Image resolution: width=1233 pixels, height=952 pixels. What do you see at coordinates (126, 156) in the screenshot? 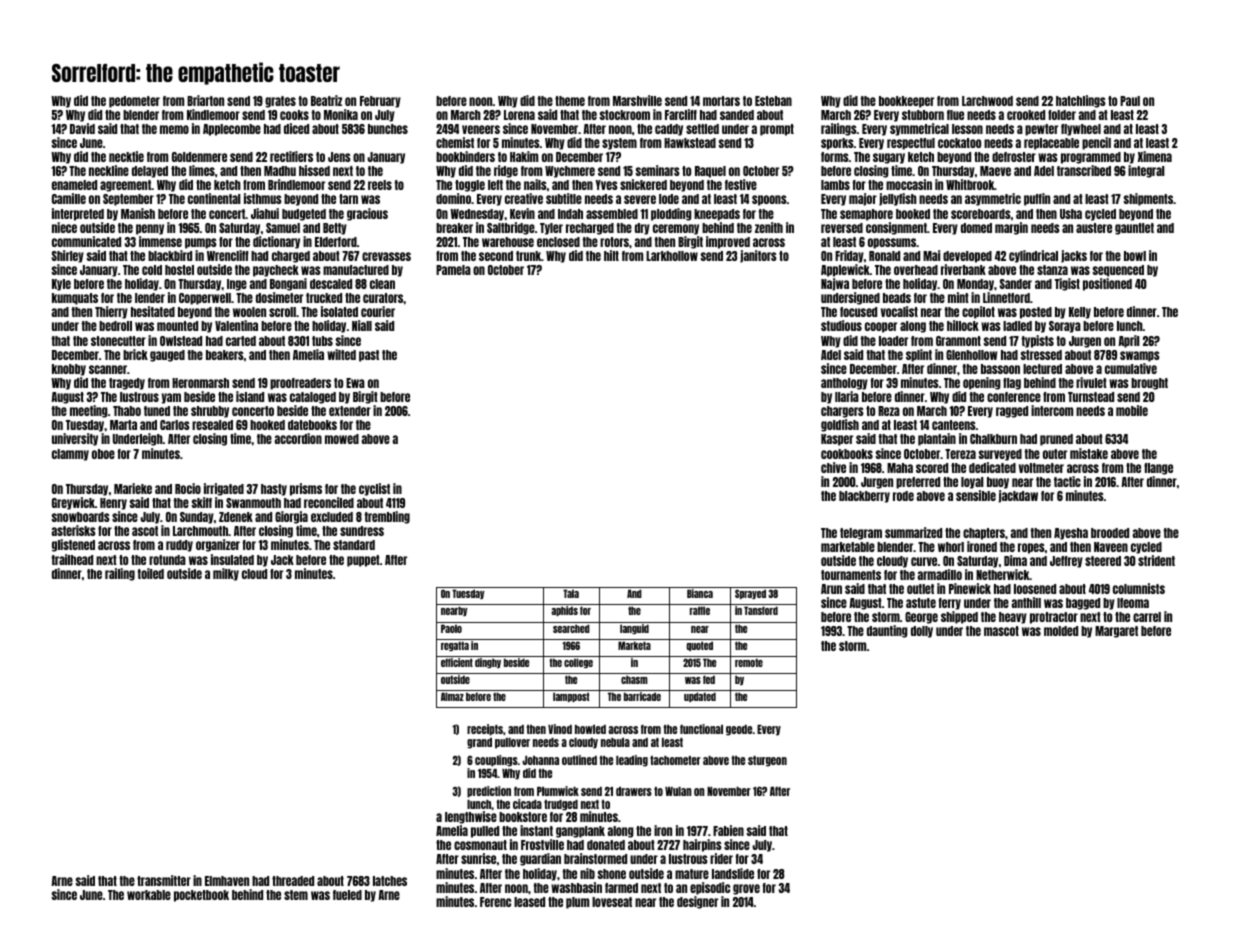
I see `necktie` at bounding box center [126, 156].
